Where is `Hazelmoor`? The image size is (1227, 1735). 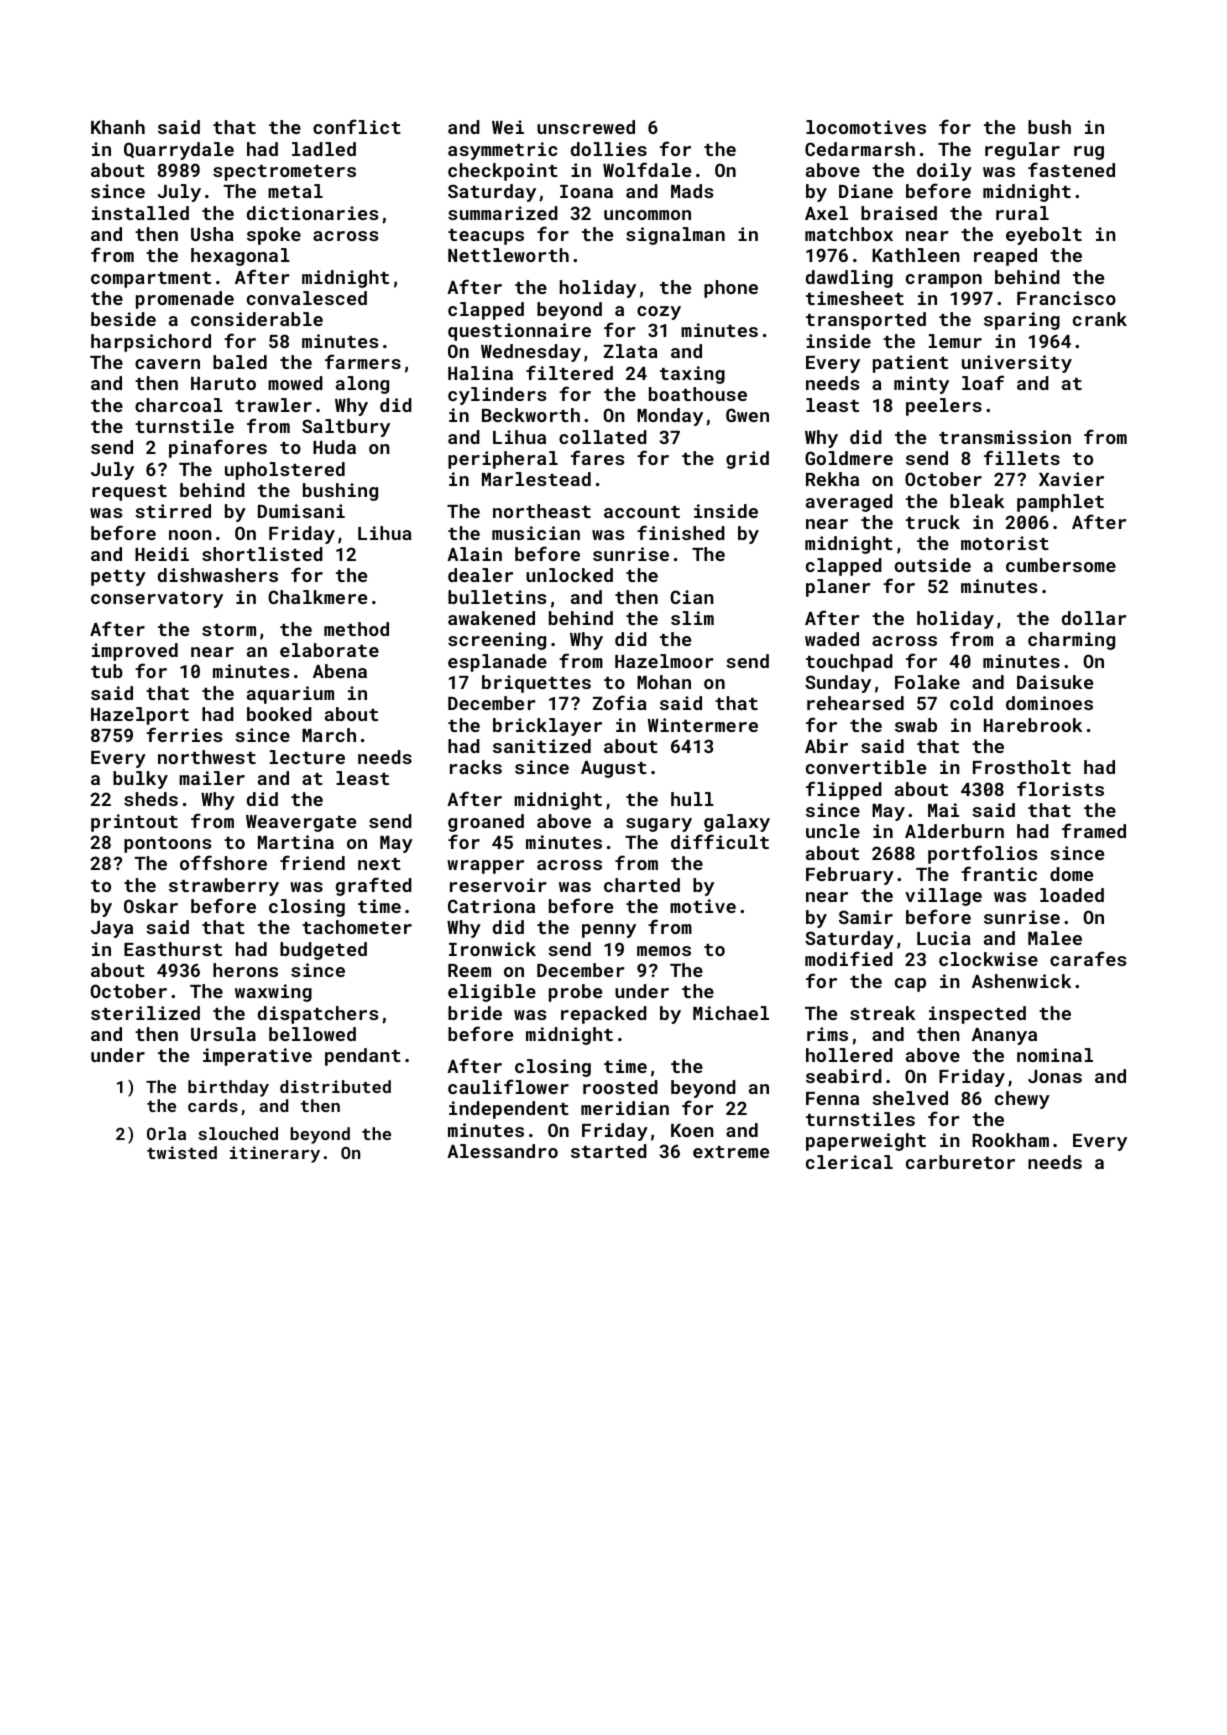 Hazelmoor is located at coordinates (664, 661).
